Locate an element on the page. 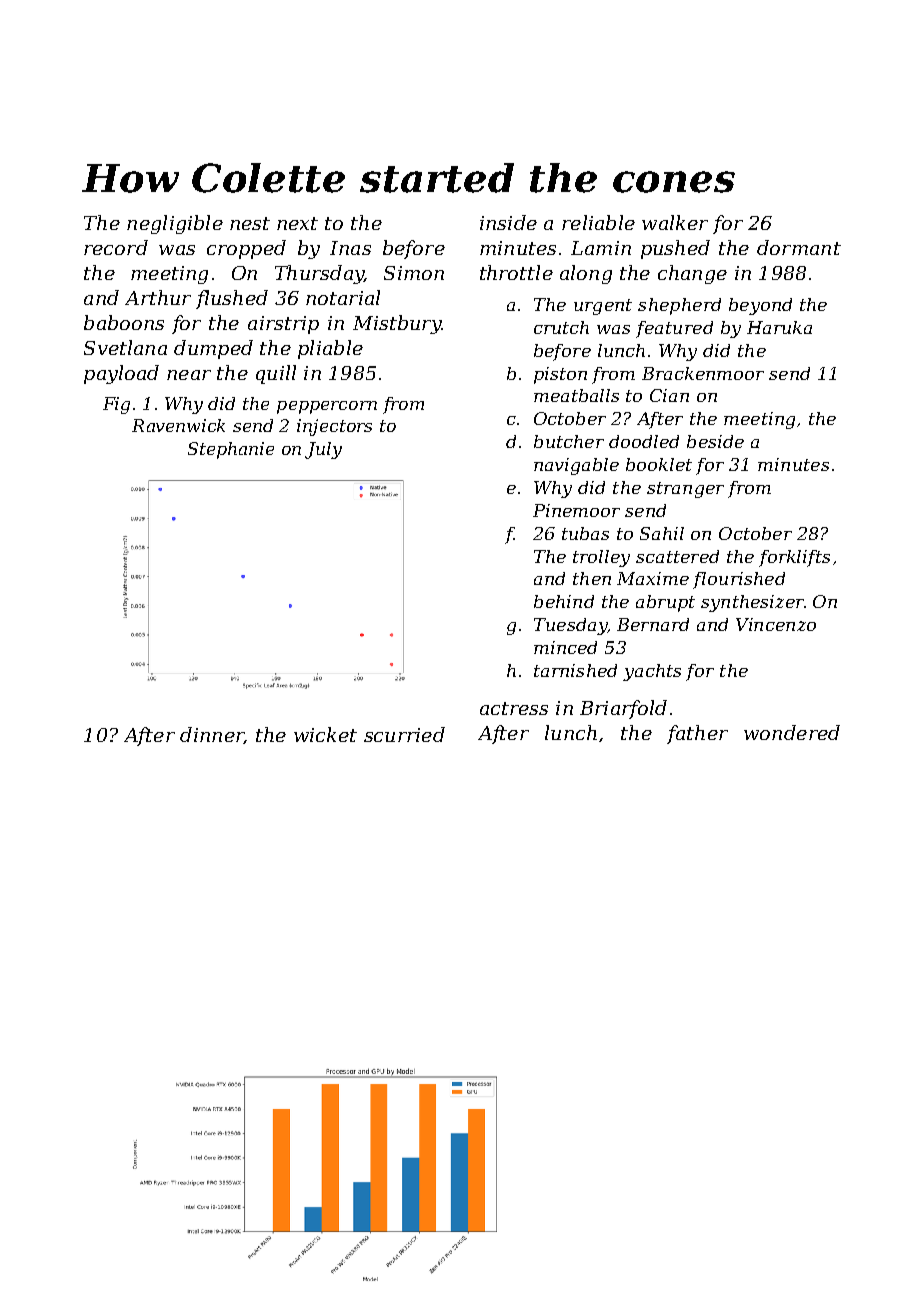 This image has height=1311, width=924. tubas is located at coordinates (585, 533).
